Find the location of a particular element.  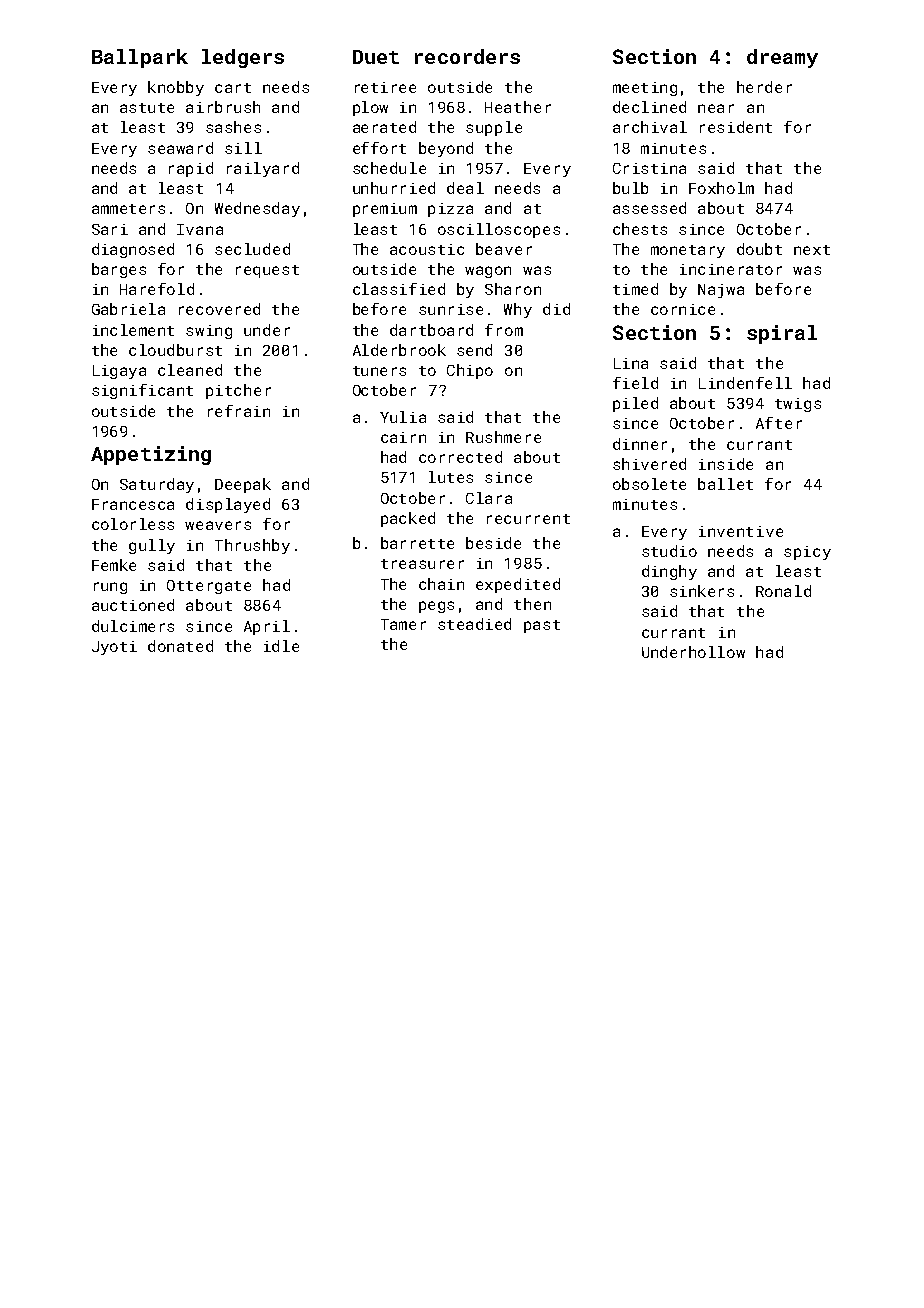

spicy is located at coordinates (807, 553).
